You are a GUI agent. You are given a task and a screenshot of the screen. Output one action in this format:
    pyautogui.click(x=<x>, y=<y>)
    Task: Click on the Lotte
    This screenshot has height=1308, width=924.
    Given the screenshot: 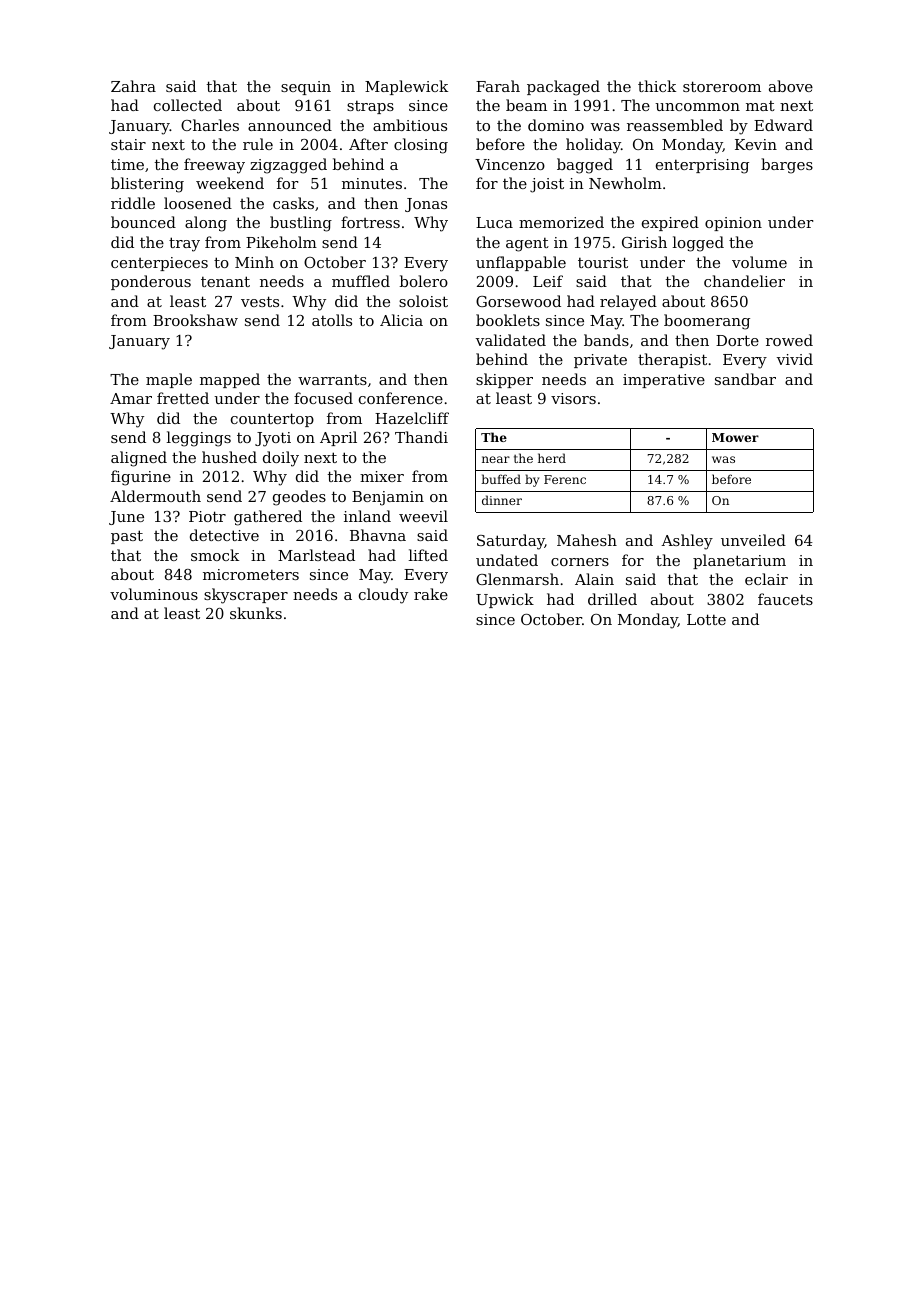 What is the action you would take?
    pyautogui.click(x=706, y=619)
